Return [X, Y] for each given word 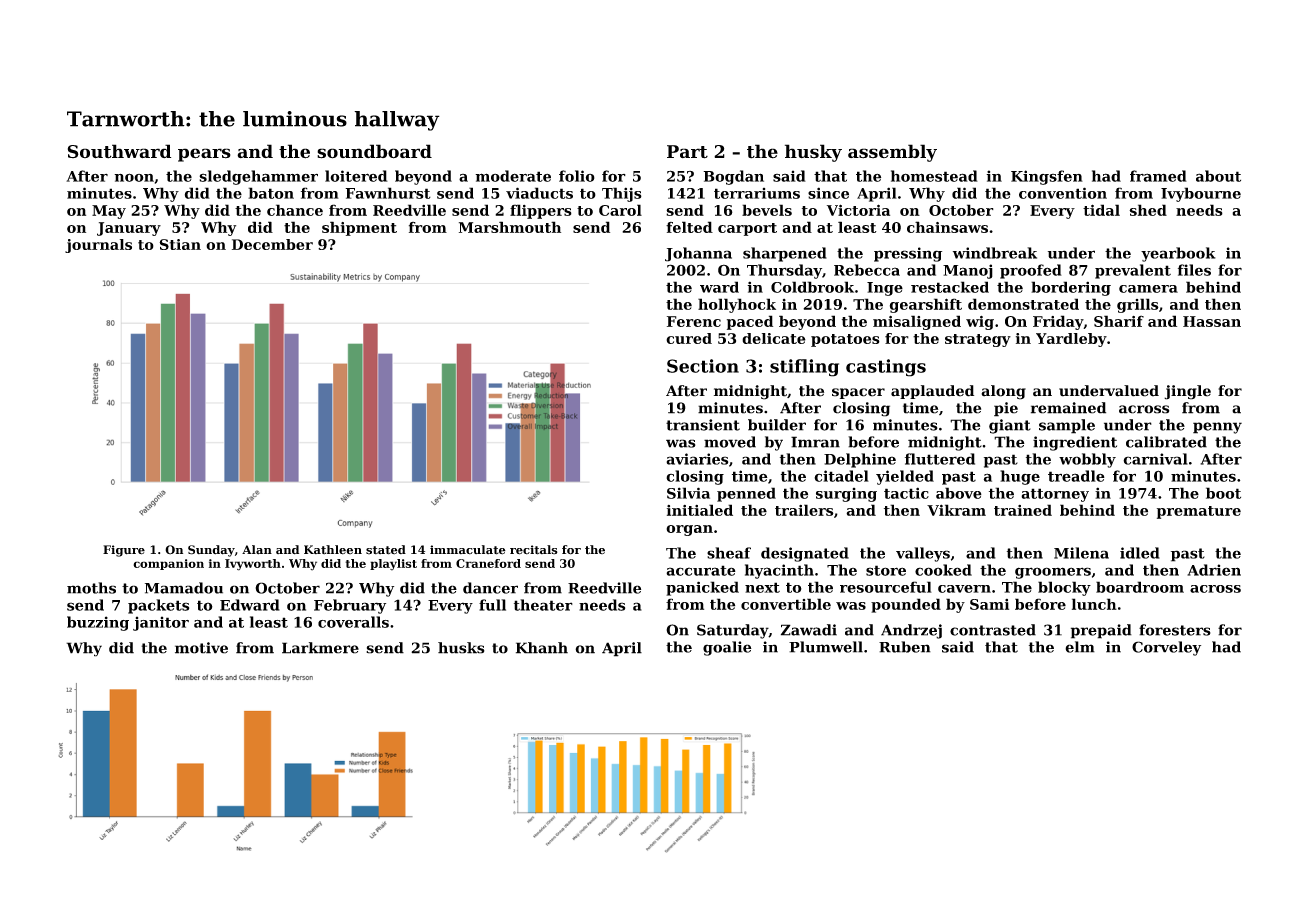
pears [204, 155]
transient [703, 425]
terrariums [757, 193]
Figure [124, 551]
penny [1217, 428]
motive [201, 648]
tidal [1101, 210]
